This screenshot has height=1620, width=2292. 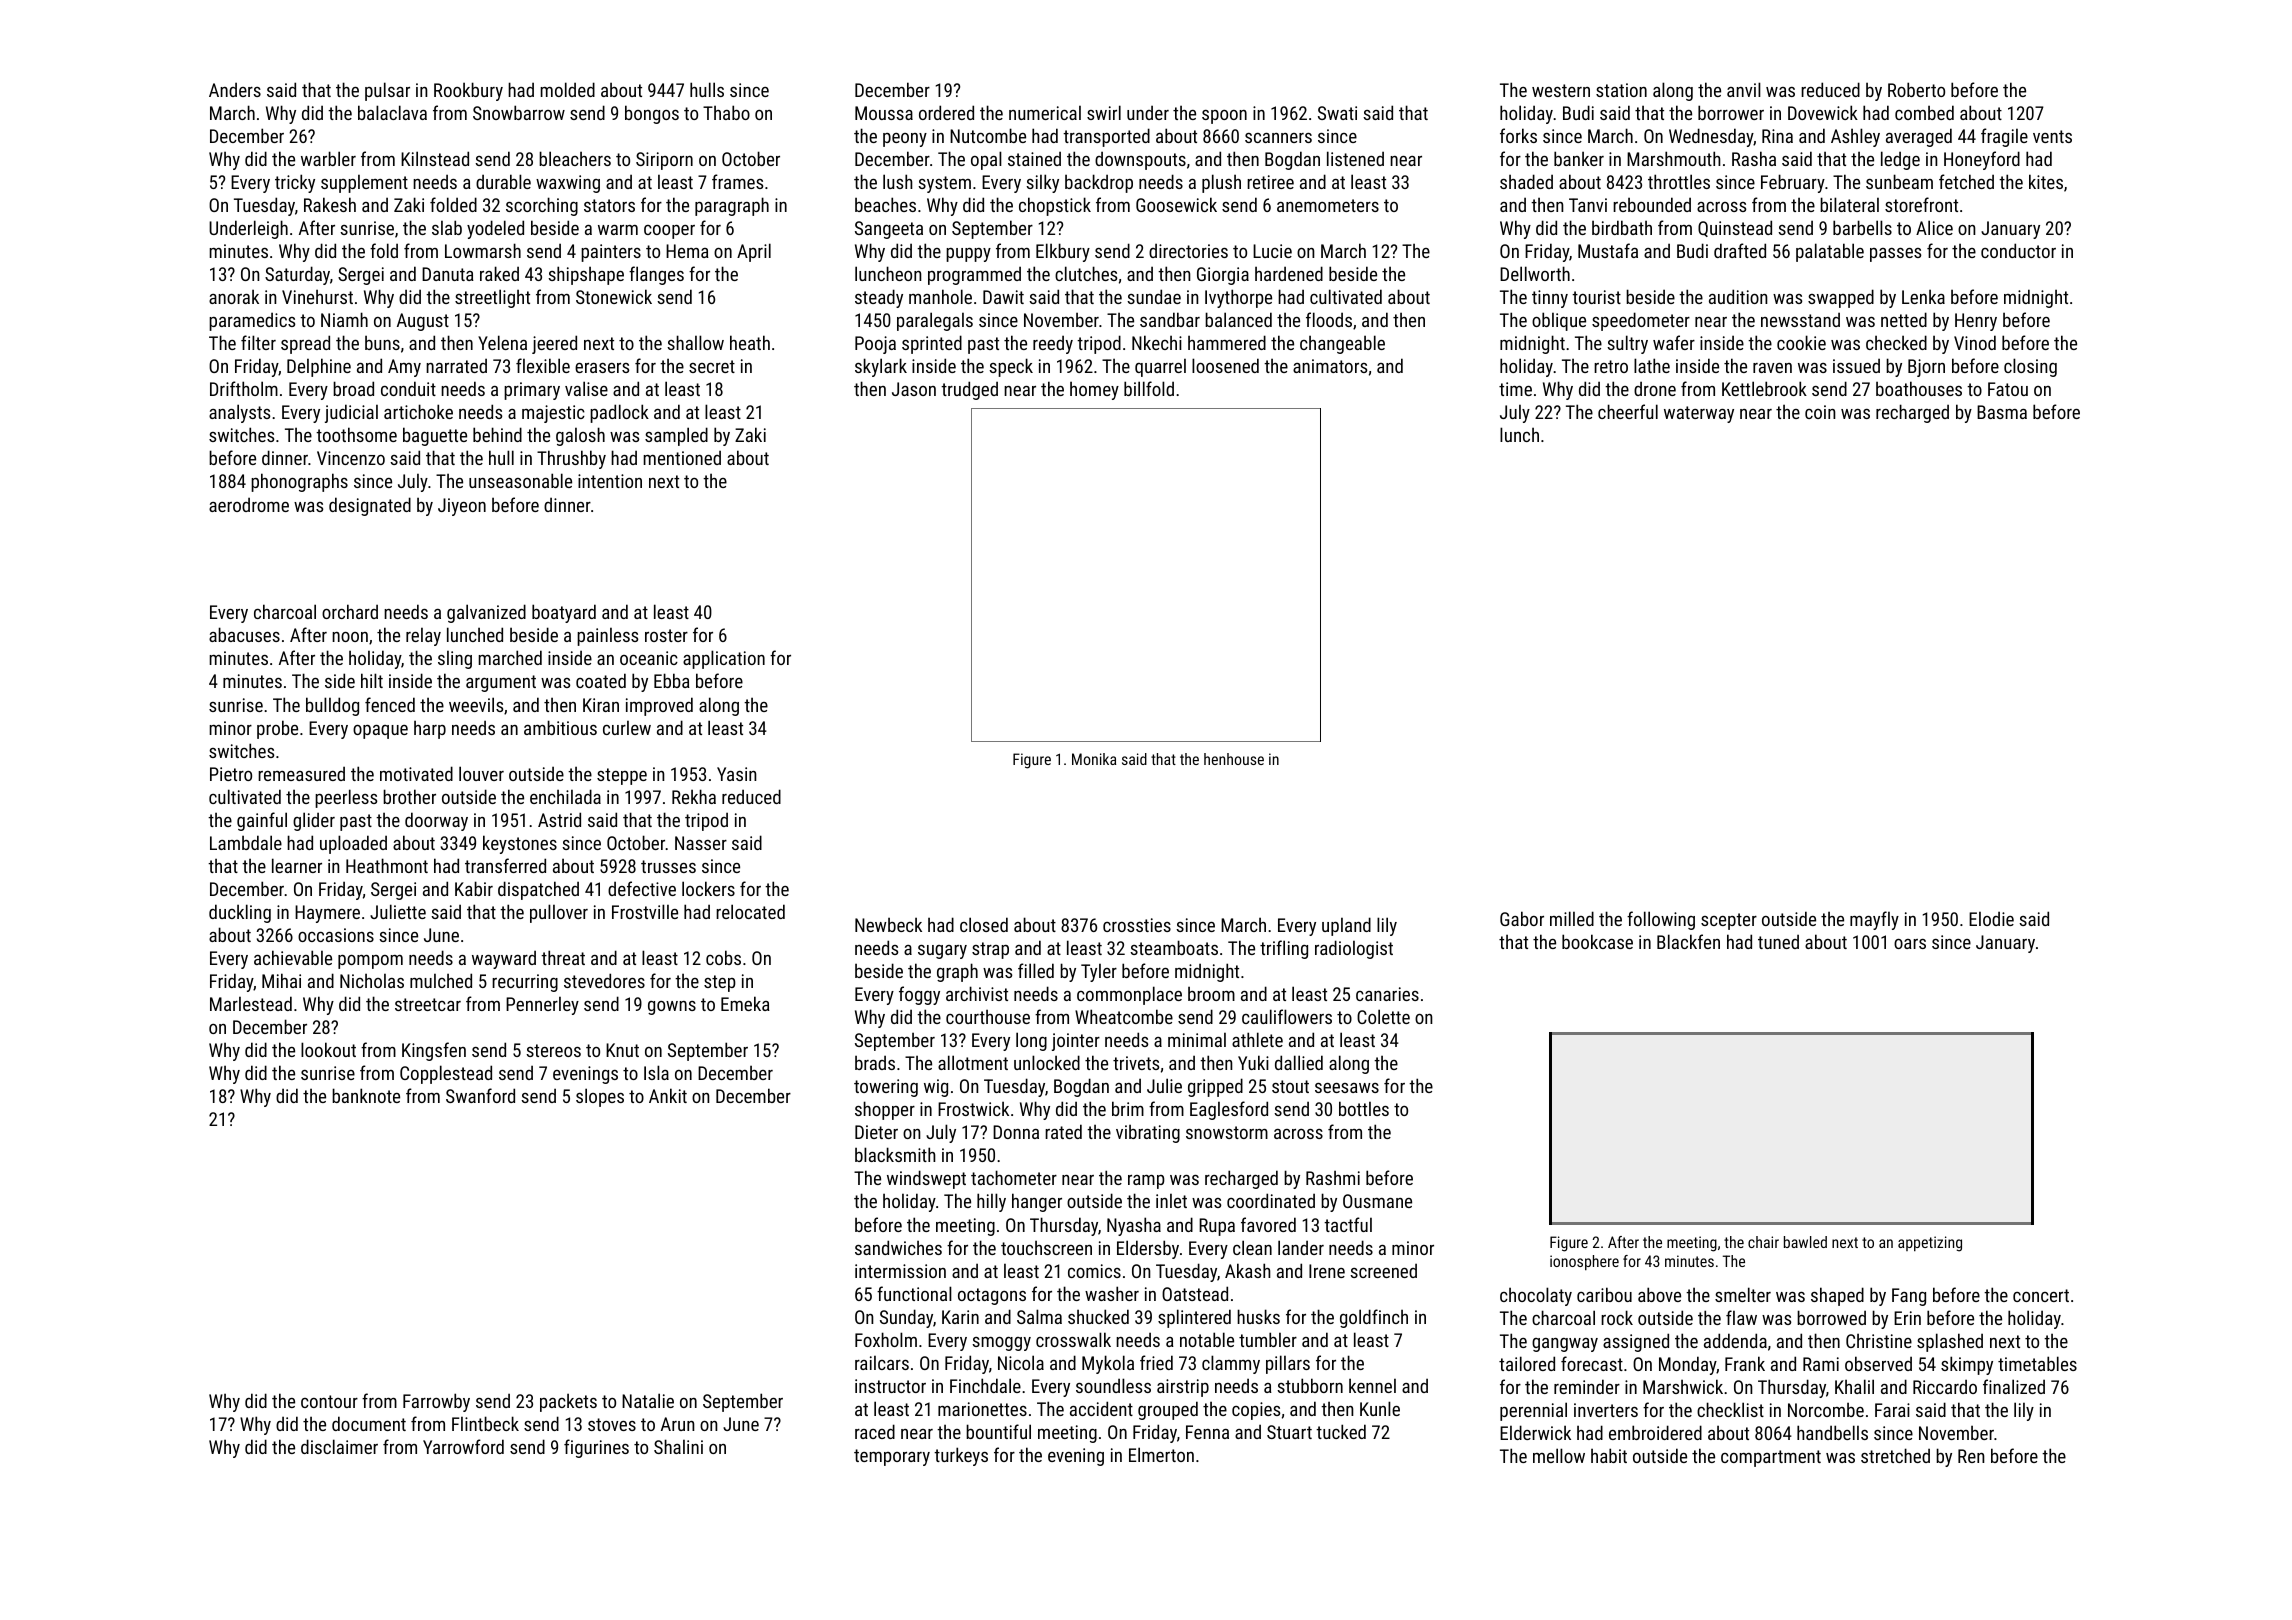 I want to click on appetizing, so click(x=1930, y=1244).
